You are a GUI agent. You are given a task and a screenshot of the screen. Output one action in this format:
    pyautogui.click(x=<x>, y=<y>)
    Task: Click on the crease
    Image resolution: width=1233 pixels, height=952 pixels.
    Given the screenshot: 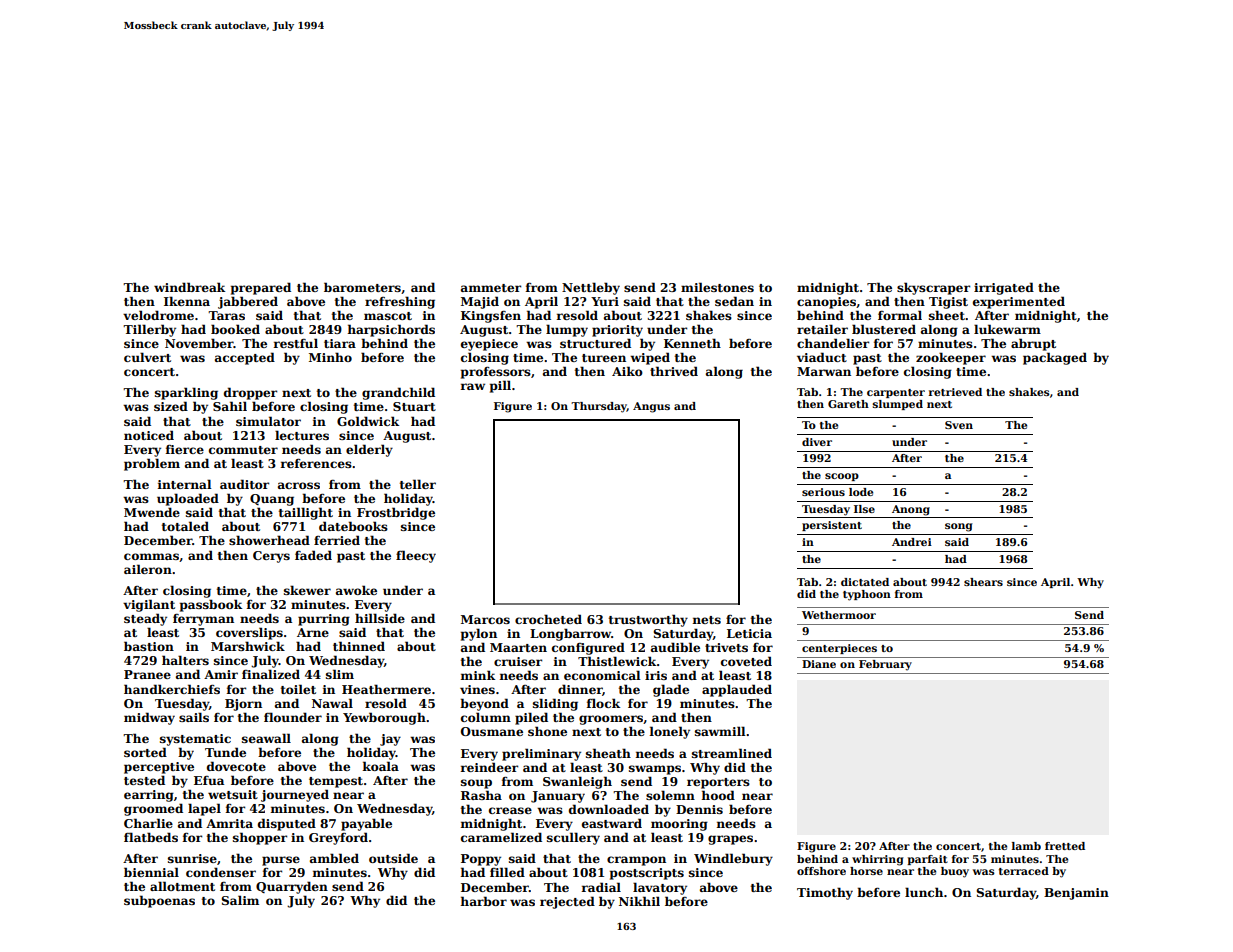 What is the action you would take?
    pyautogui.click(x=510, y=810)
